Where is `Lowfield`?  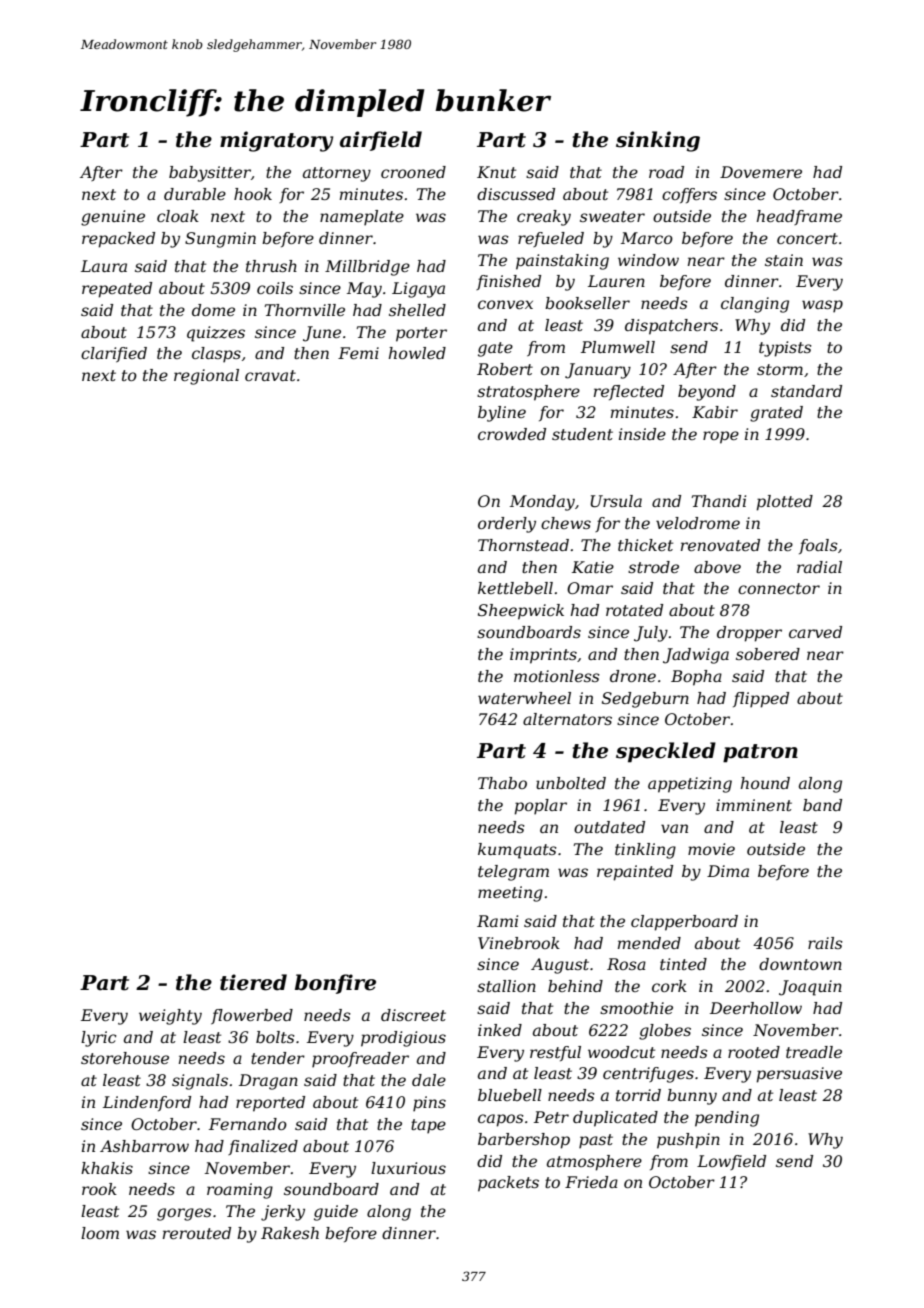 Lowfield is located at coordinates (731, 1162).
